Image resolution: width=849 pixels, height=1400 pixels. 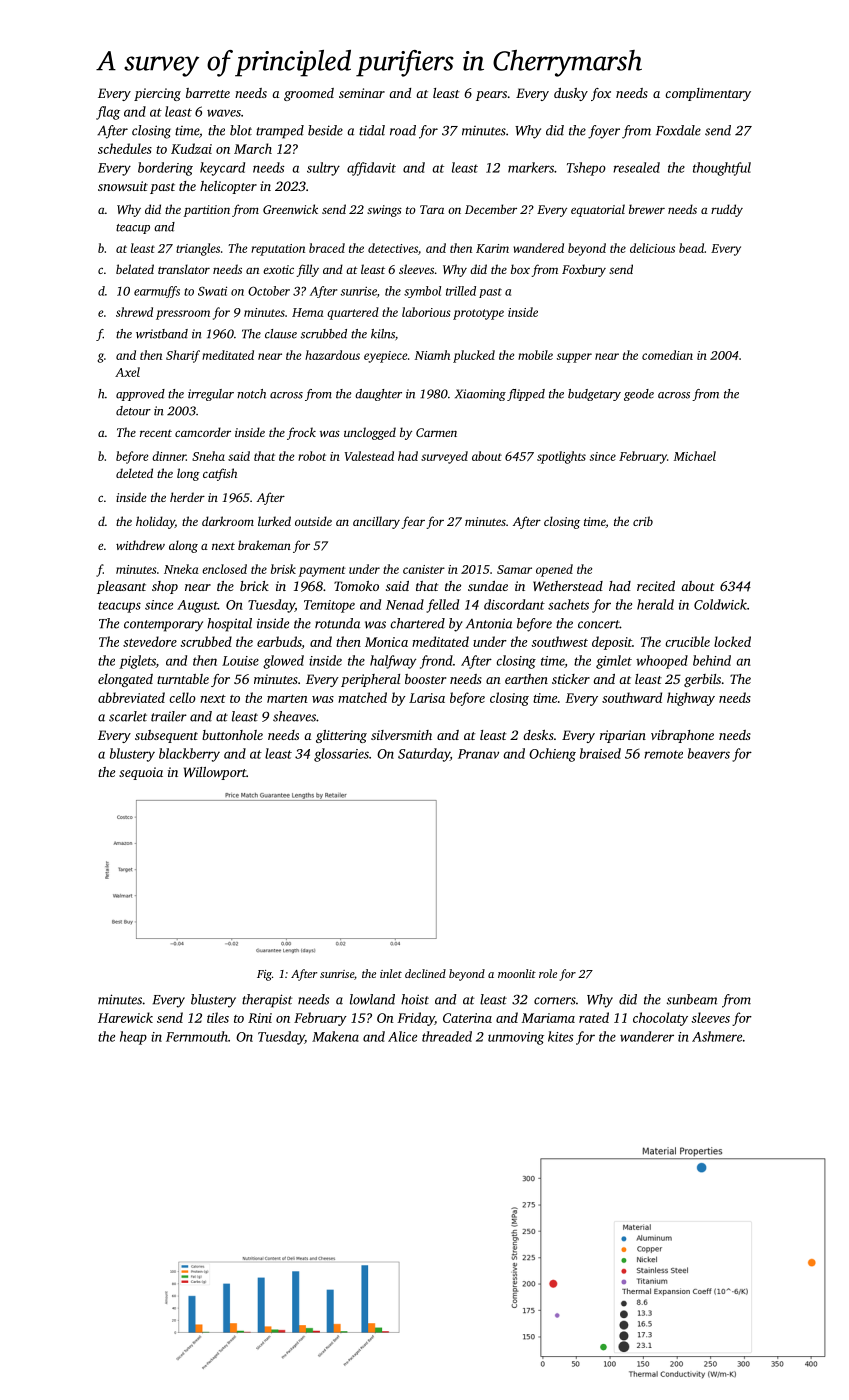 I want to click on Fernmouth, so click(x=197, y=1036).
